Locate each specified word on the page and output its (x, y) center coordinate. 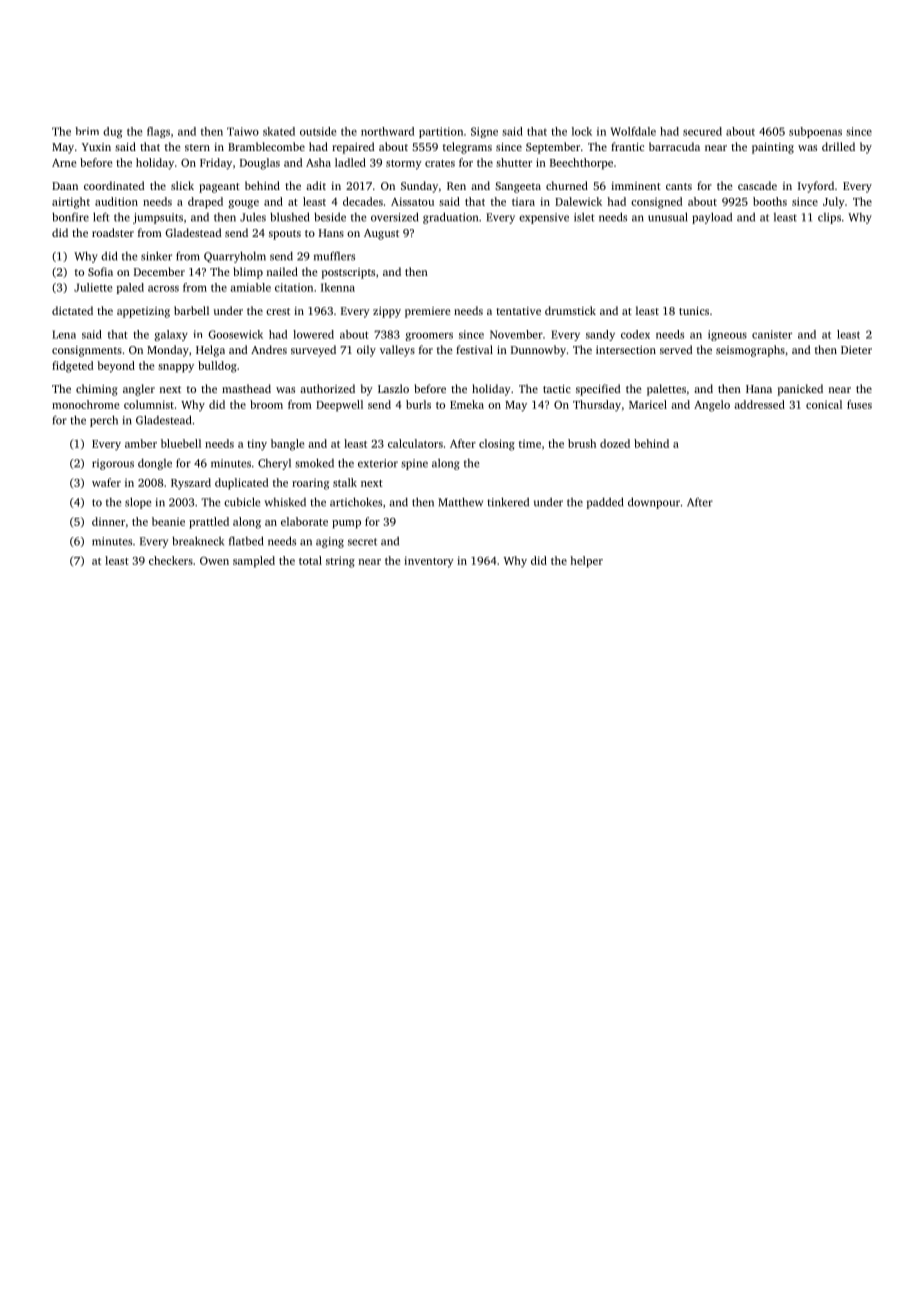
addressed (759, 404)
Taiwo (243, 131)
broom (266, 404)
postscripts (348, 273)
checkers (171, 560)
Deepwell (339, 406)
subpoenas (815, 132)
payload (712, 218)
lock (582, 131)
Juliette (93, 287)
